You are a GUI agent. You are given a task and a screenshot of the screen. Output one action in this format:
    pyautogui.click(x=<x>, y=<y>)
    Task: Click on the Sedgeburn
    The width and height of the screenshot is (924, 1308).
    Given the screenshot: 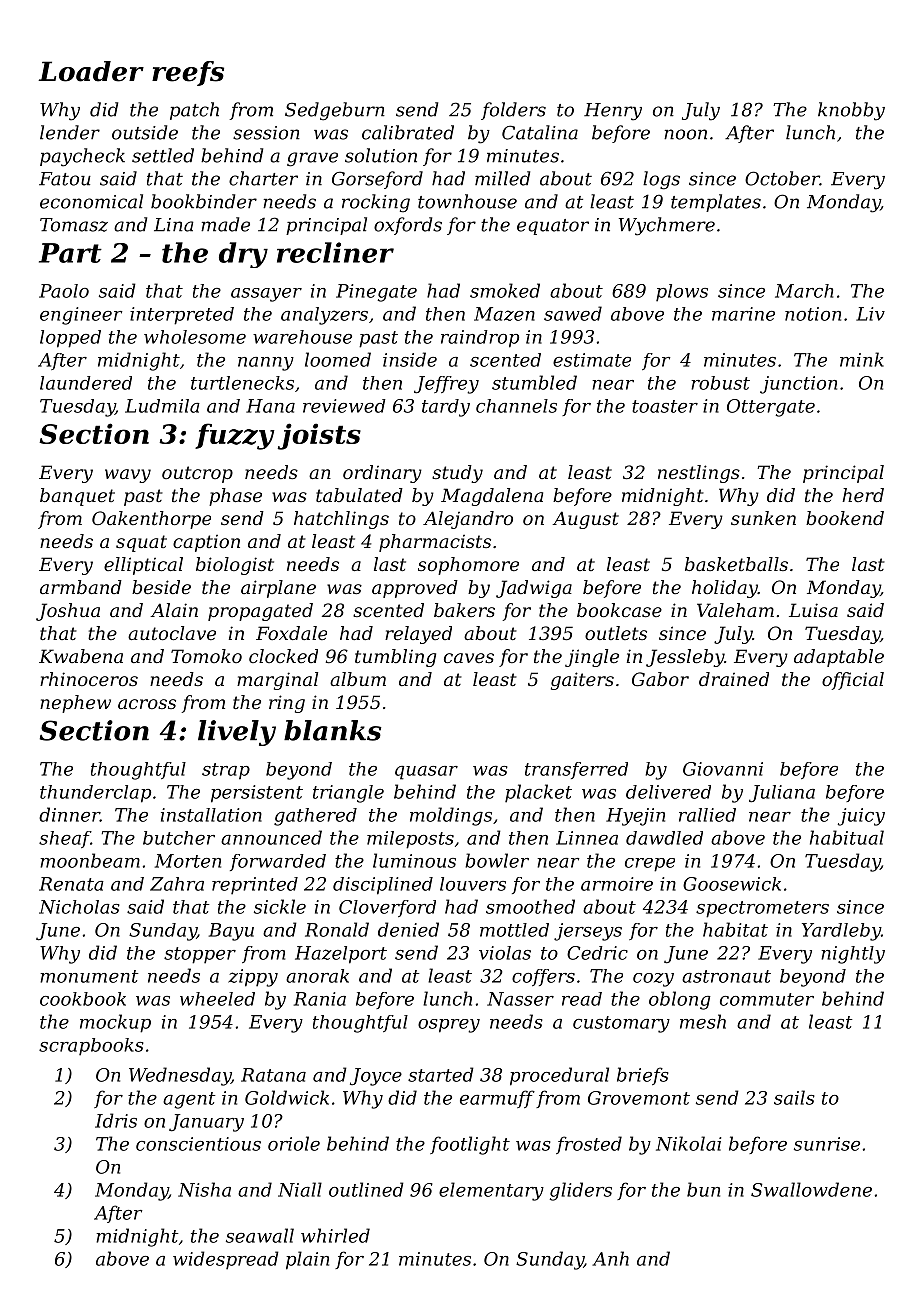 What is the action you would take?
    pyautogui.click(x=335, y=111)
